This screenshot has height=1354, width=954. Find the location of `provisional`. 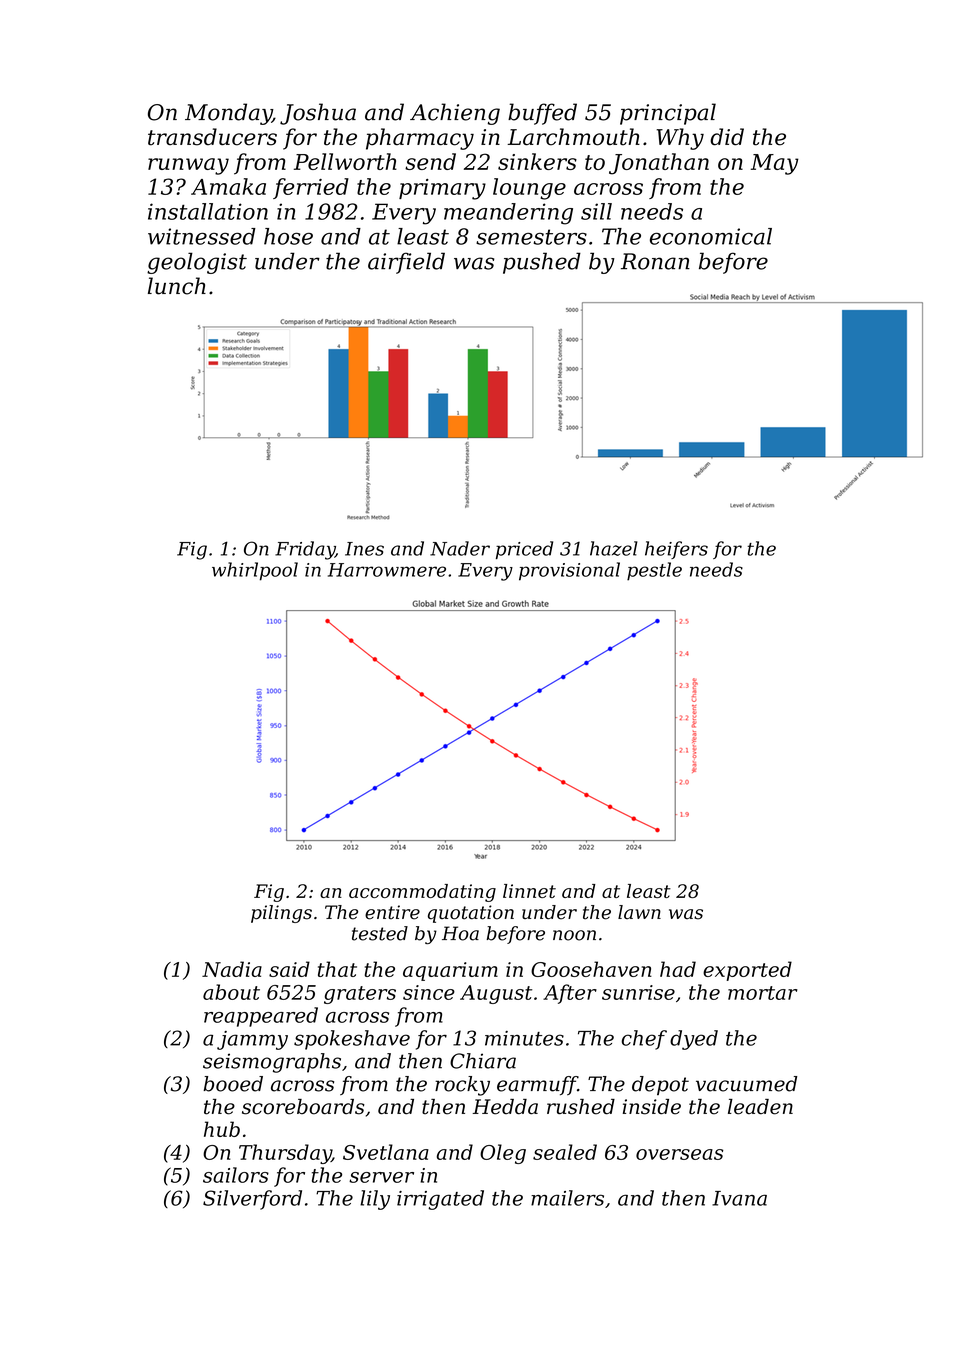

provisional is located at coordinates (569, 571).
